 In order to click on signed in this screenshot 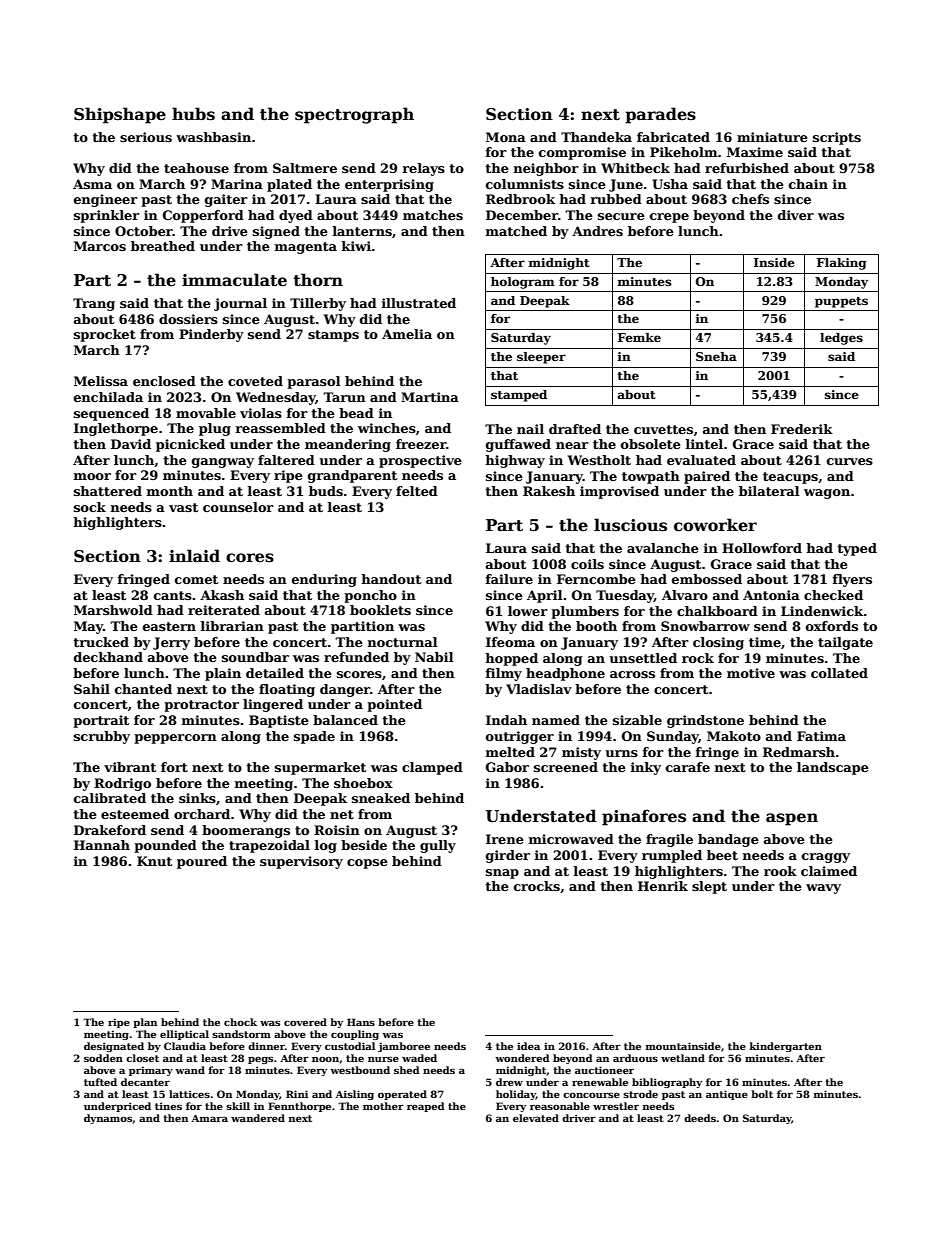, I will do `click(276, 232)`.
